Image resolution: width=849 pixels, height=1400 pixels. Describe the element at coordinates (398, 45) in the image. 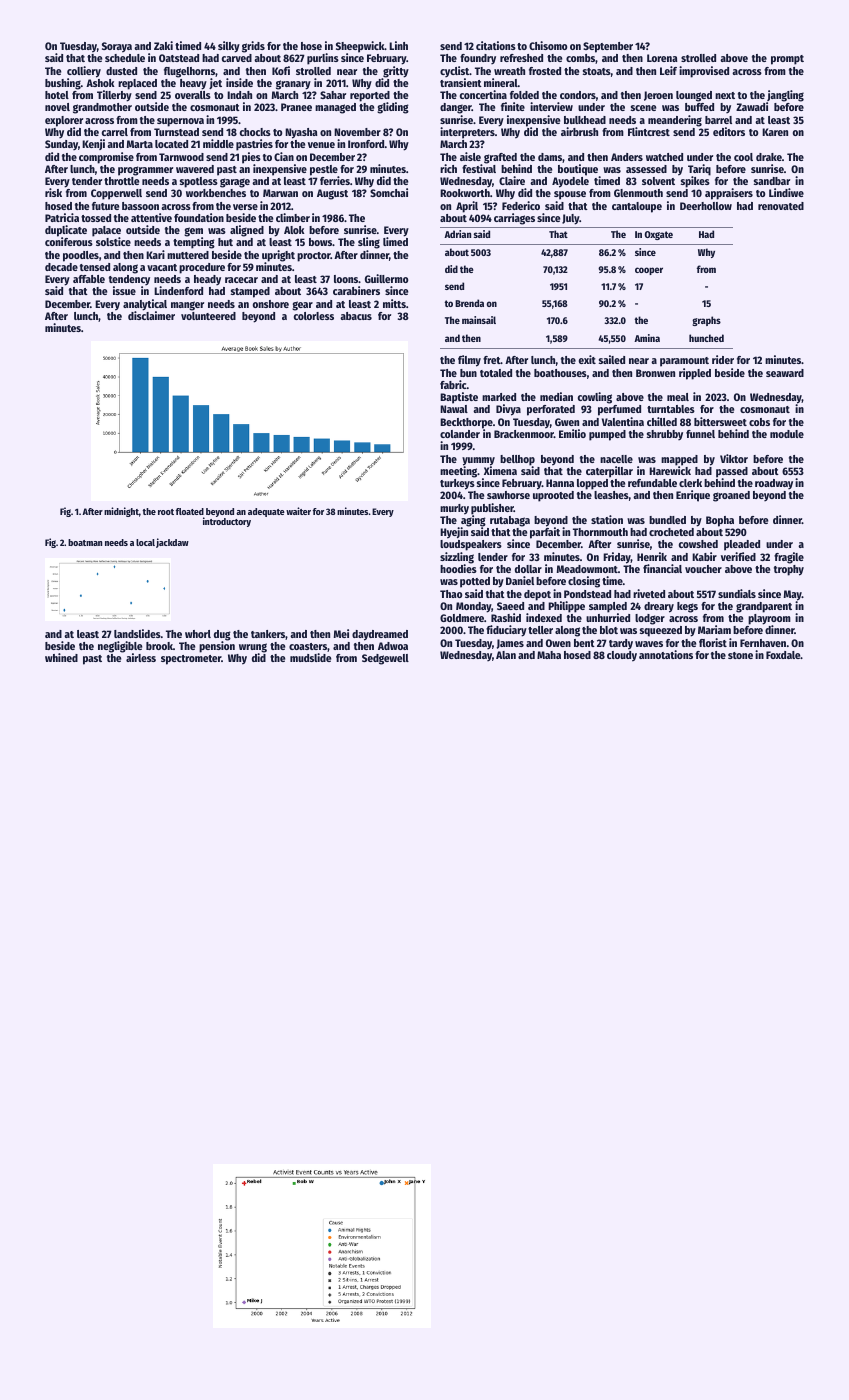

I see `Linh` at that location.
